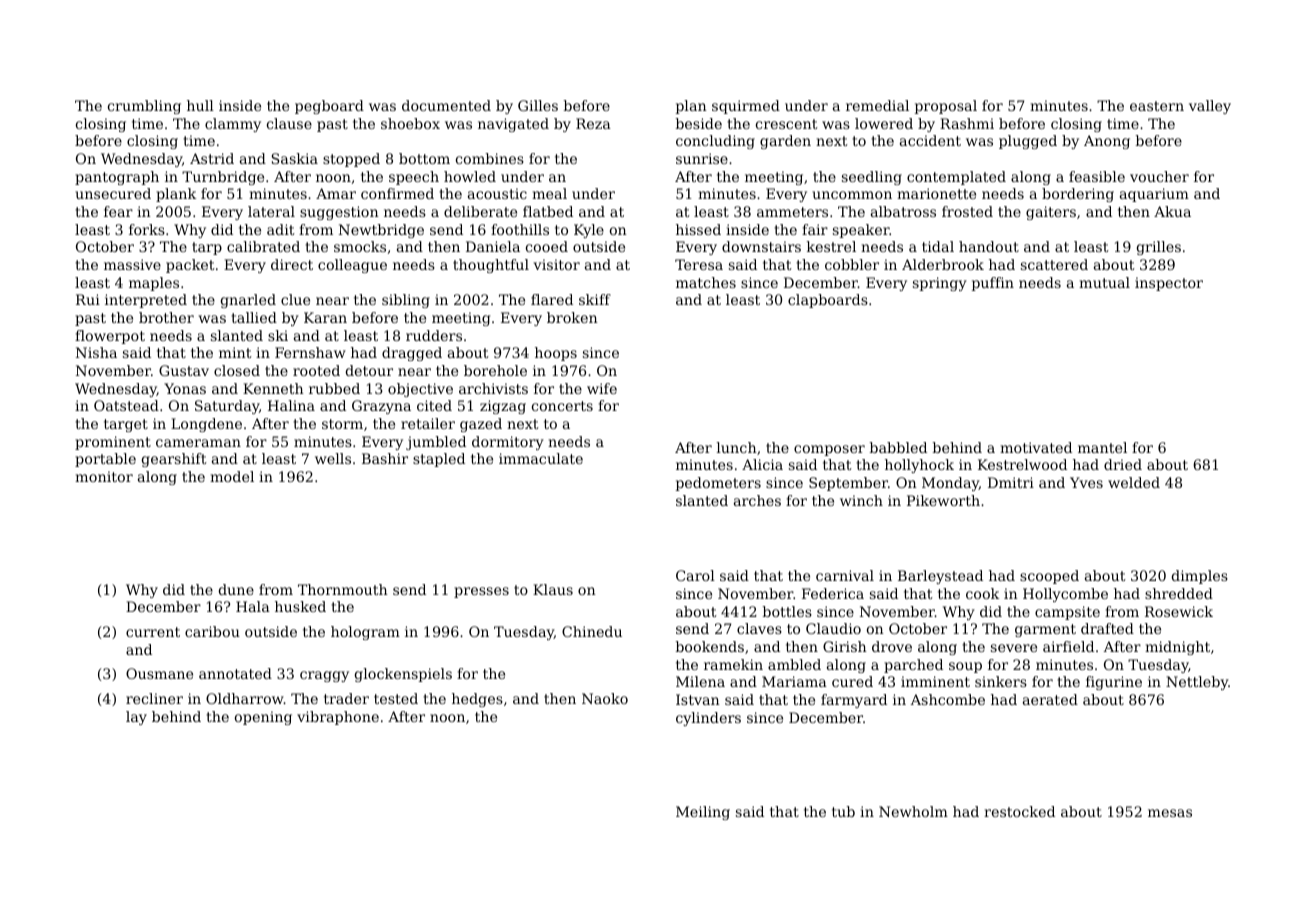 Image resolution: width=1308 pixels, height=924 pixels. I want to click on dune, so click(236, 589).
